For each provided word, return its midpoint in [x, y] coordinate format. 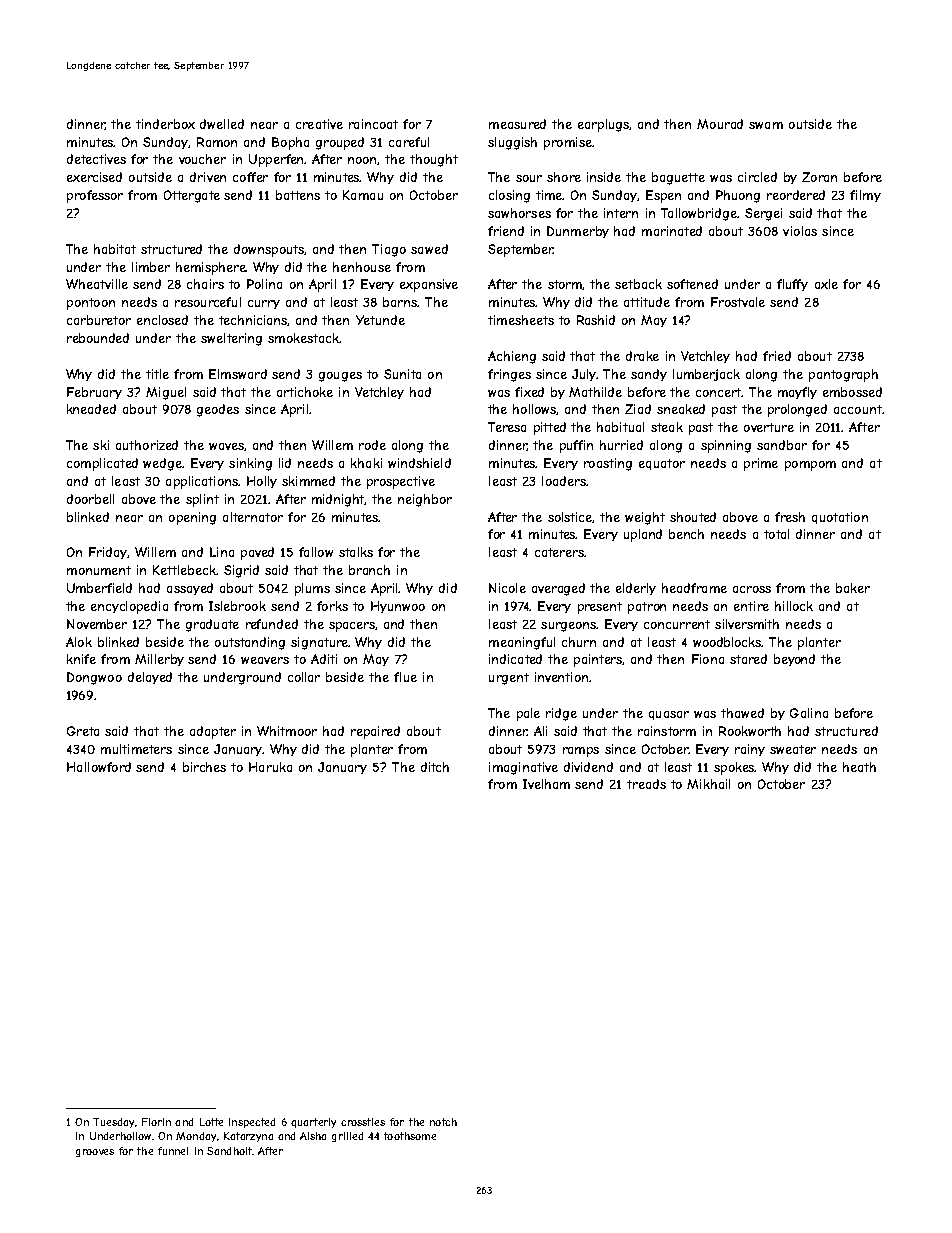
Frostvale [738, 302]
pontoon [91, 304]
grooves [95, 1153]
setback [638, 284]
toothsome [410, 1136]
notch [443, 1122]
